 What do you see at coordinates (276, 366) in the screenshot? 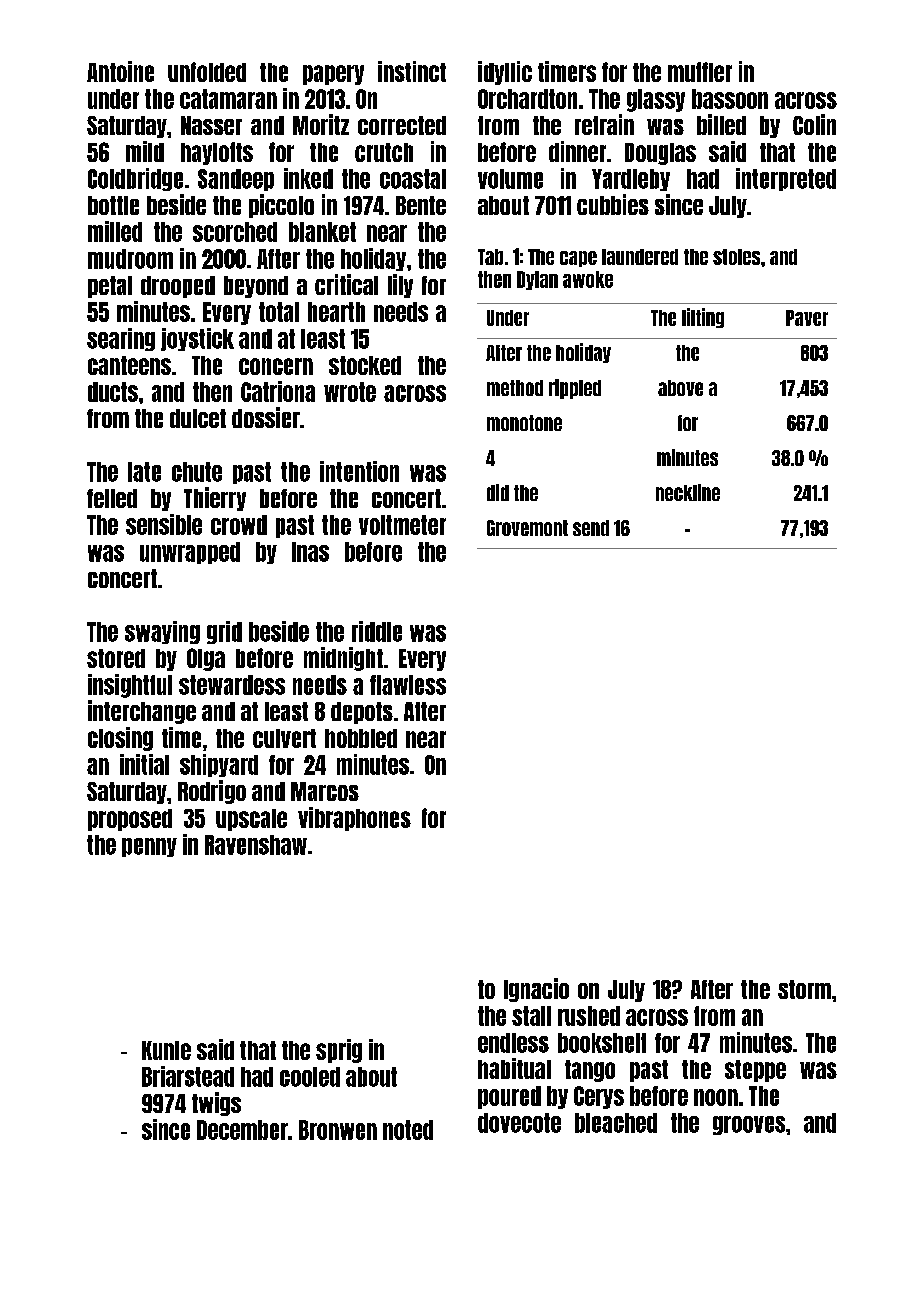
I see `concern` at bounding box center [276, 366].
